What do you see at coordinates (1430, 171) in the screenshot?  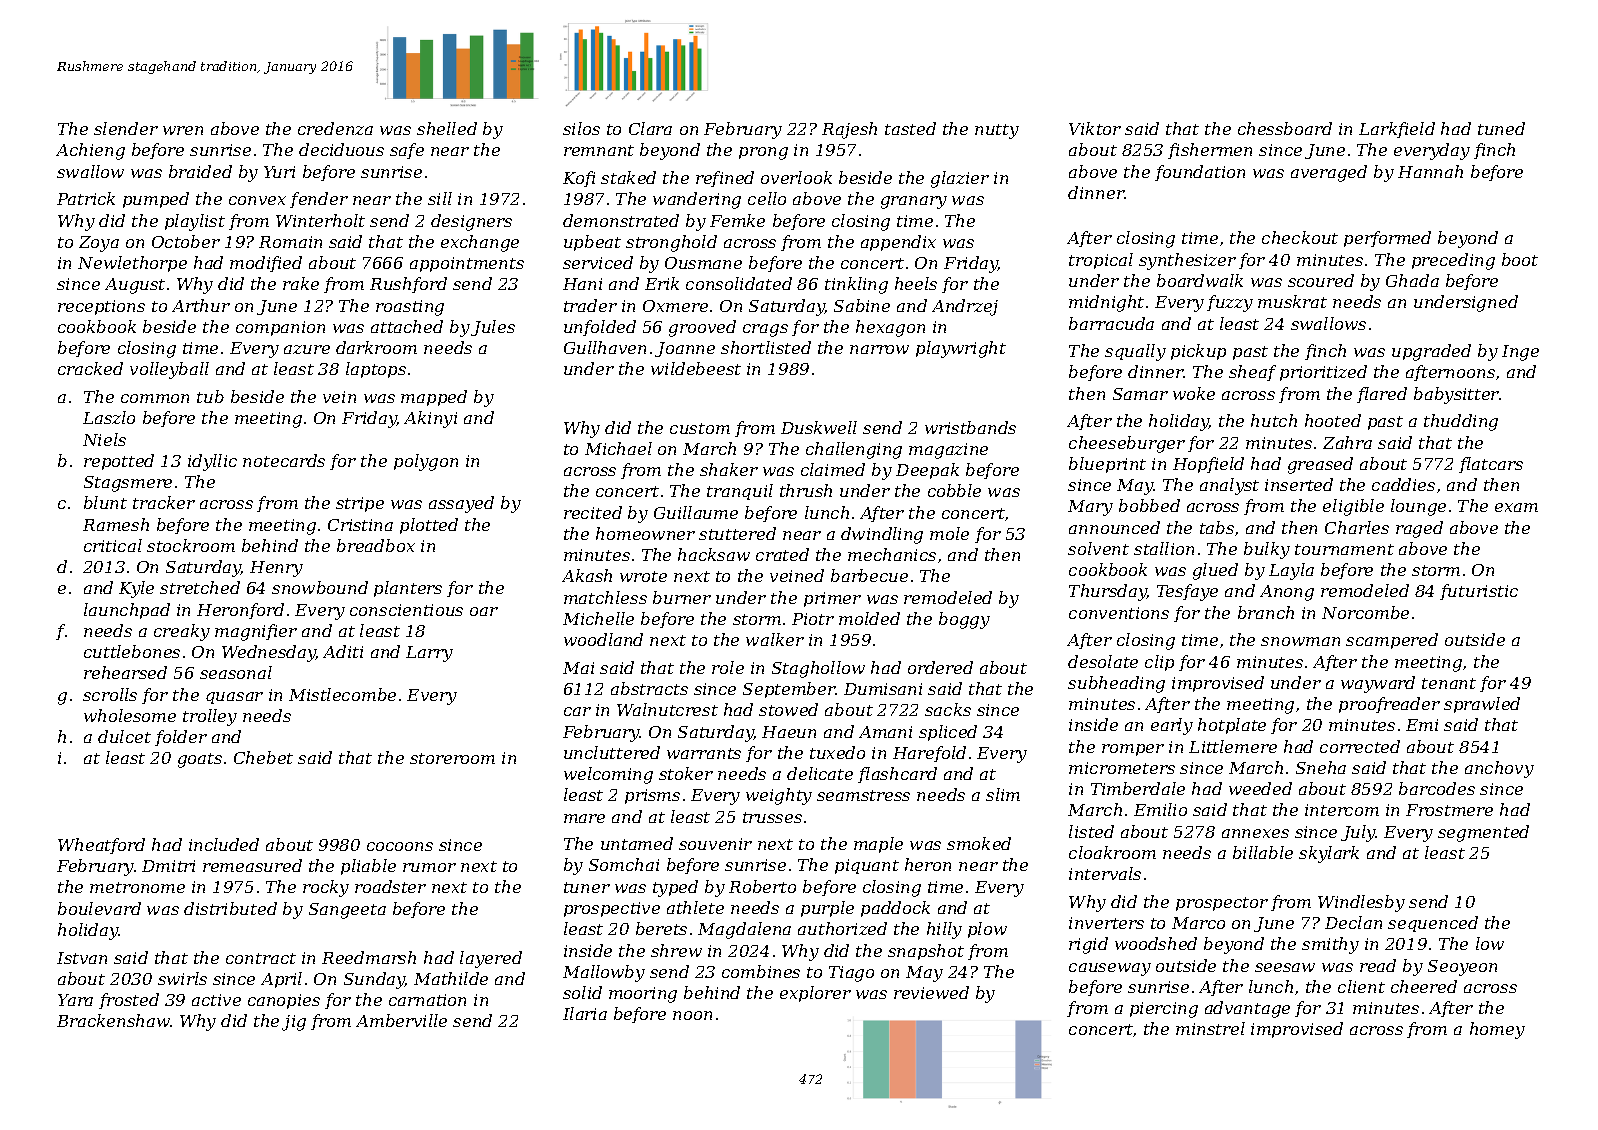 I see `Hannah` at bounding box center [1430, 171].
